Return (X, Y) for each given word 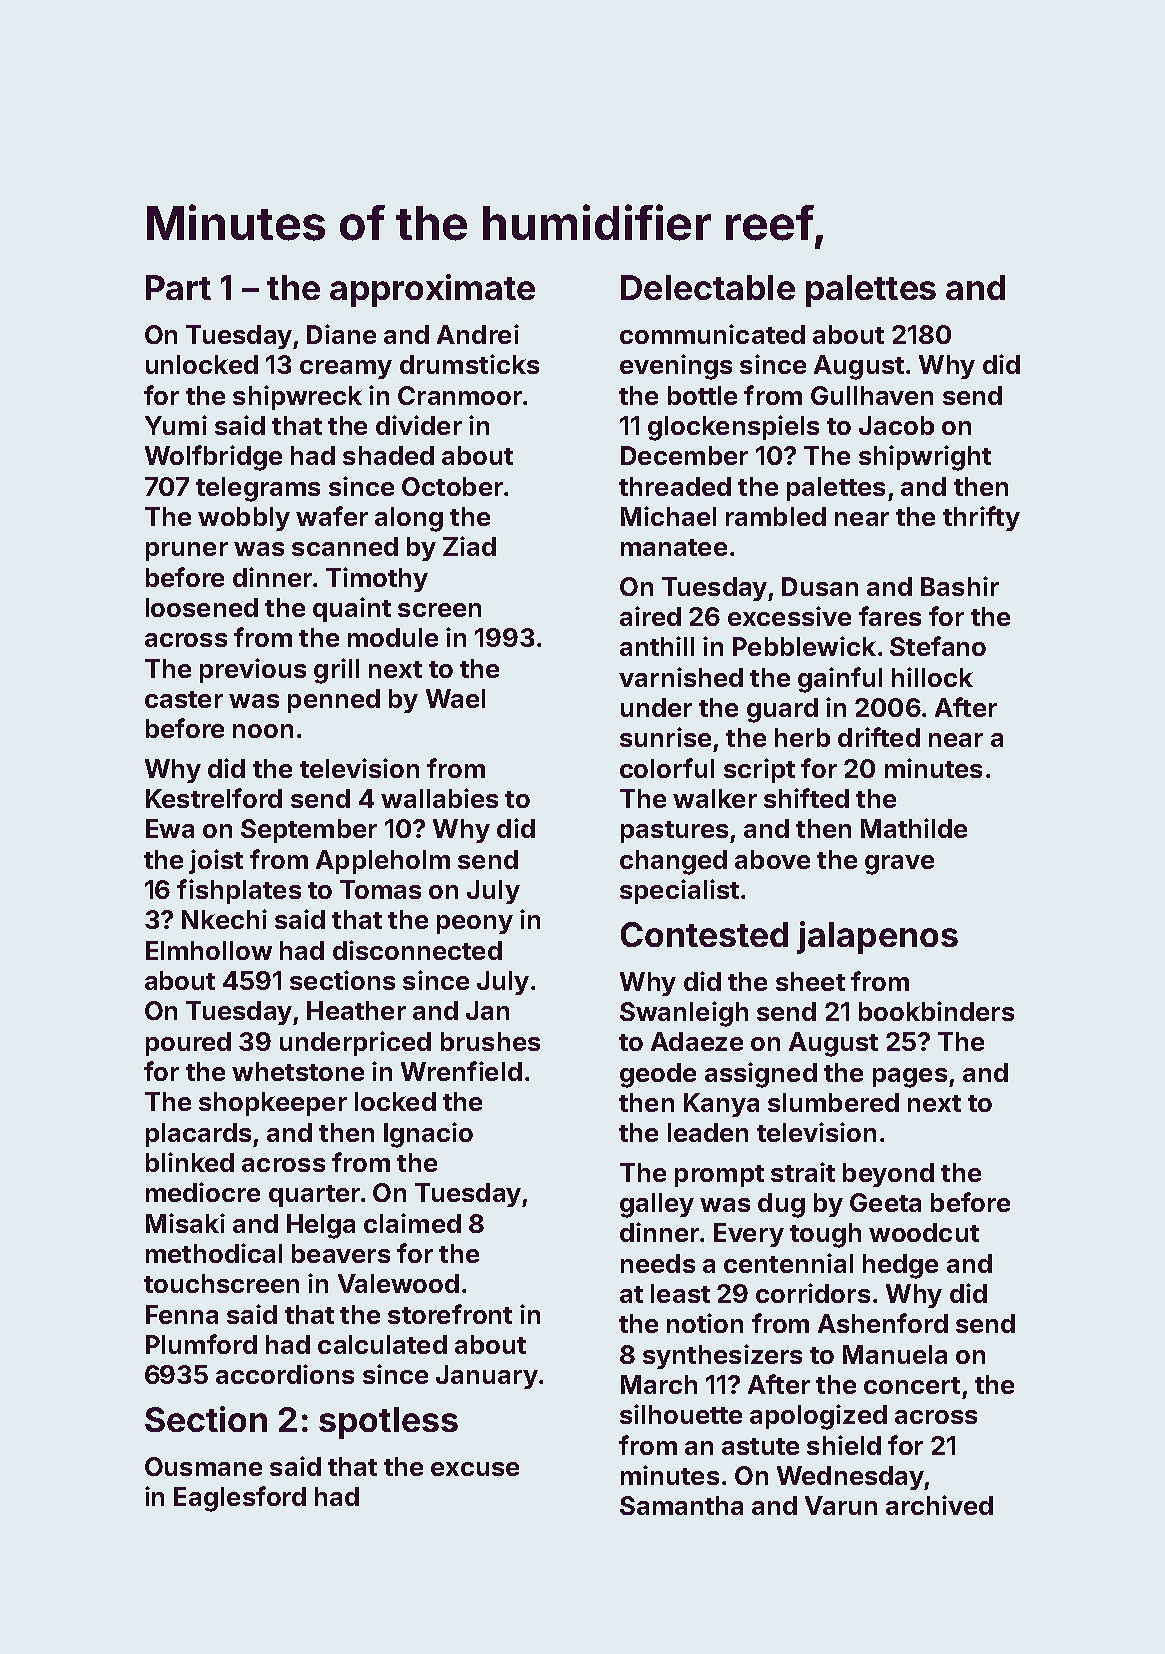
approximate (432, 290)
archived (939, 1505)
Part (178, 287)
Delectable (708, 287)
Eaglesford (240, 1499)
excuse (475, 1469)
